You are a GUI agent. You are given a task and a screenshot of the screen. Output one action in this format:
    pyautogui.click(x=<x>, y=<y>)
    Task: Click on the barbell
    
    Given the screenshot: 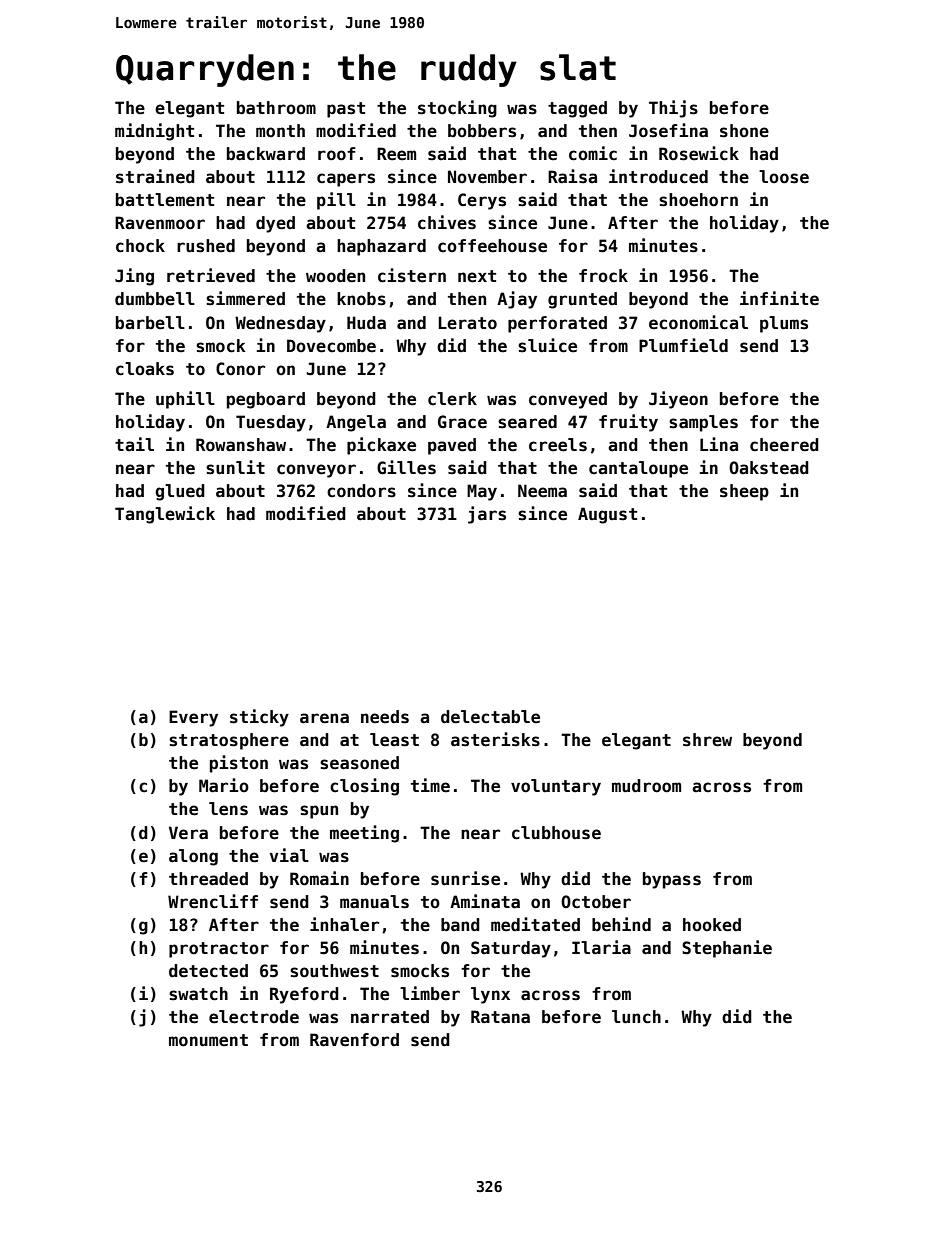 What is the action you would take?
    pyautogui.click(x=150, y=323)
